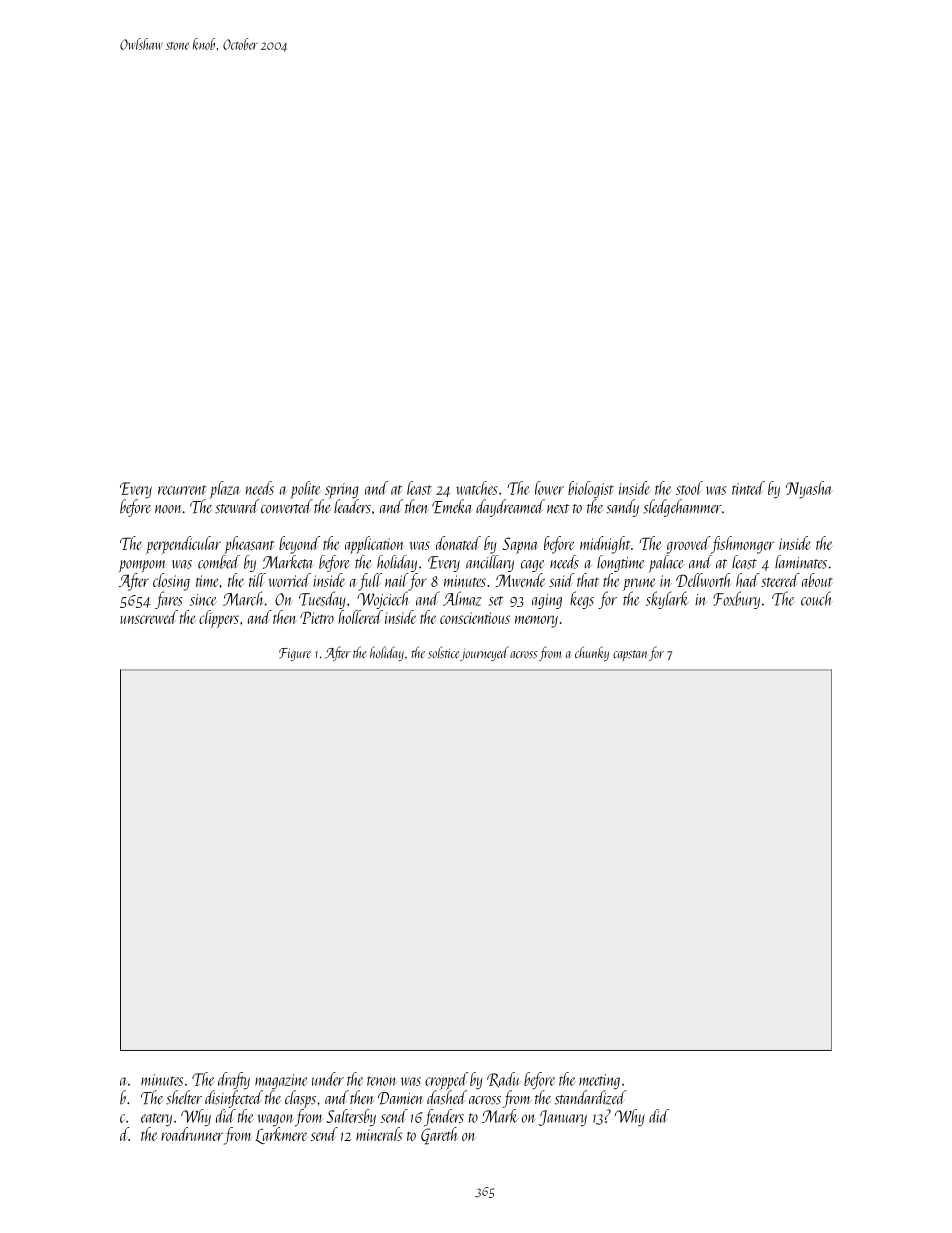 This page has height=1233, width=952. I want to click on nail, so click(396, 580).
